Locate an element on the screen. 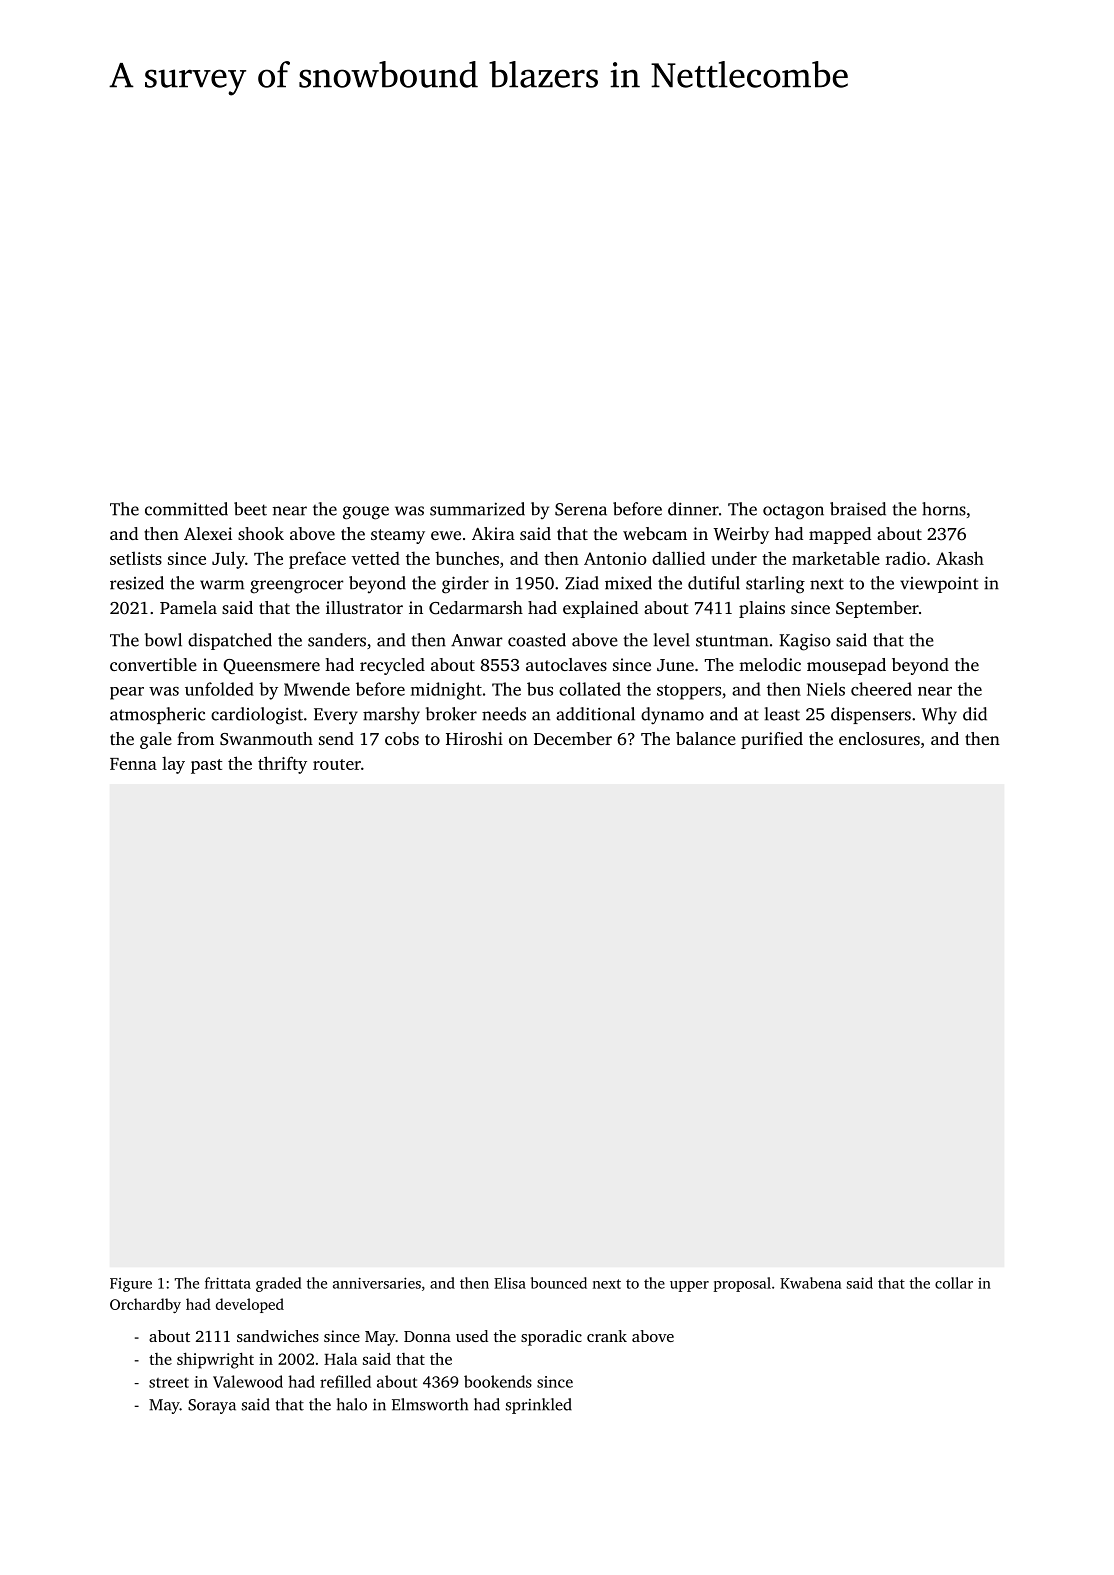 The width and height of the screenshot is (1114, 1575). mixed is located at coordinates (628, 583).
